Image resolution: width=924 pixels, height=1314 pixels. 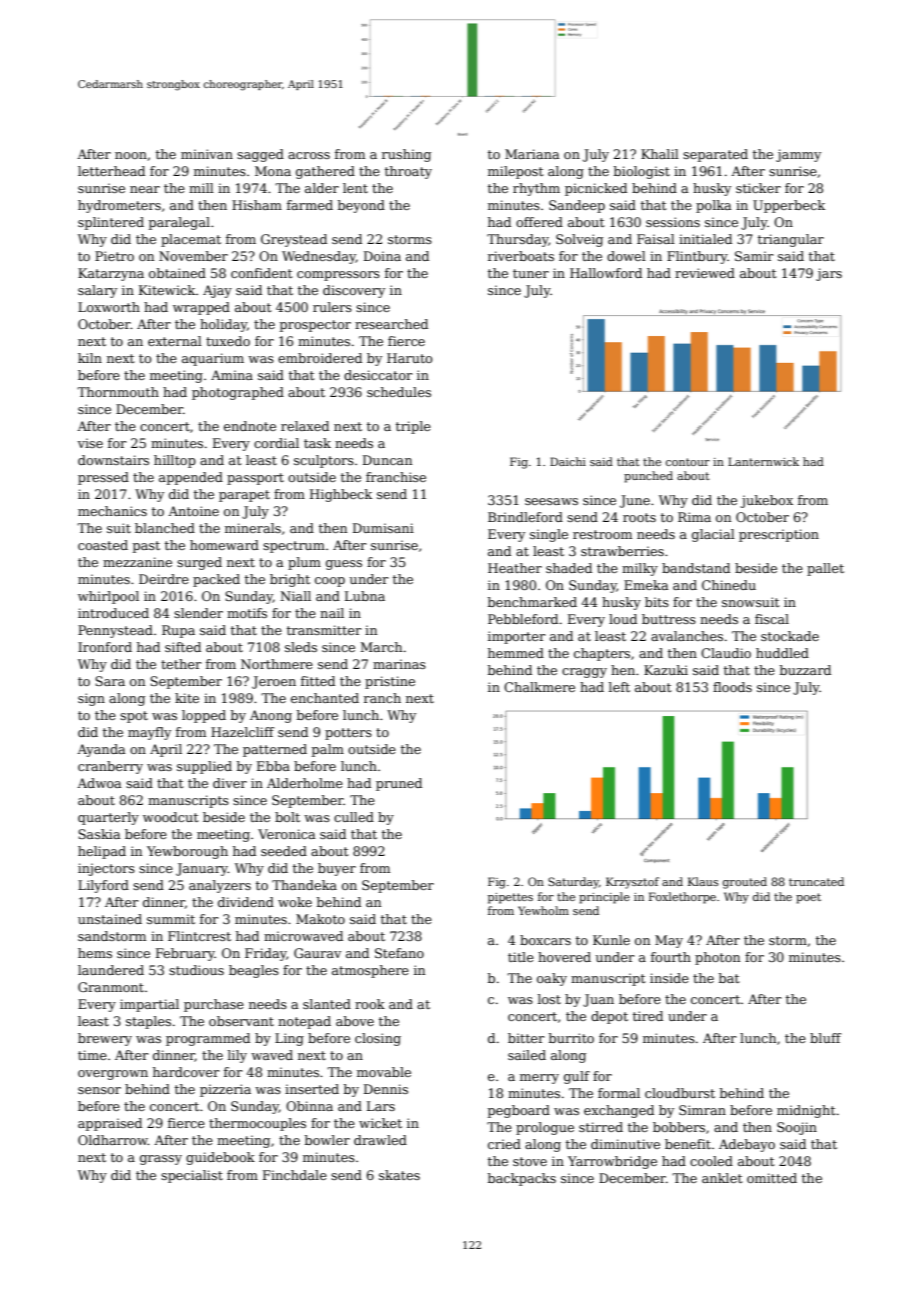 I want to click on omitted, so click(x=772, y=1178).
